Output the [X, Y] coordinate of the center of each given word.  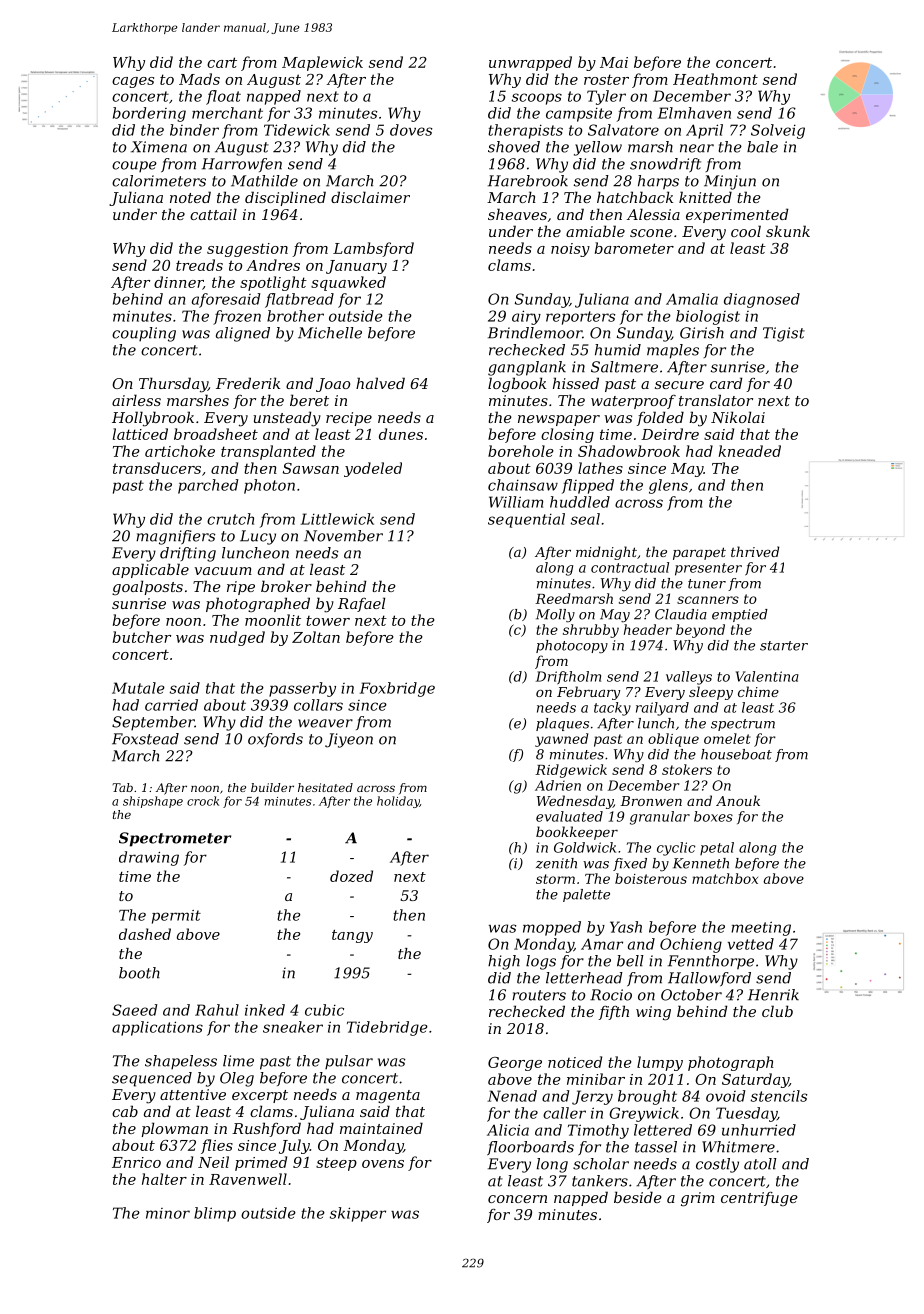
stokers [687, 769]
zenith [556, 863]
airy [526, 317]
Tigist [784, 334]
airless [136, 400]
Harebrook [528, 181]
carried [171, 705]
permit [176, 917]
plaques [562, 724]
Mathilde [264, 181]
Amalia [692, 299]
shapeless [181, 1062]
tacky [612, 709]
